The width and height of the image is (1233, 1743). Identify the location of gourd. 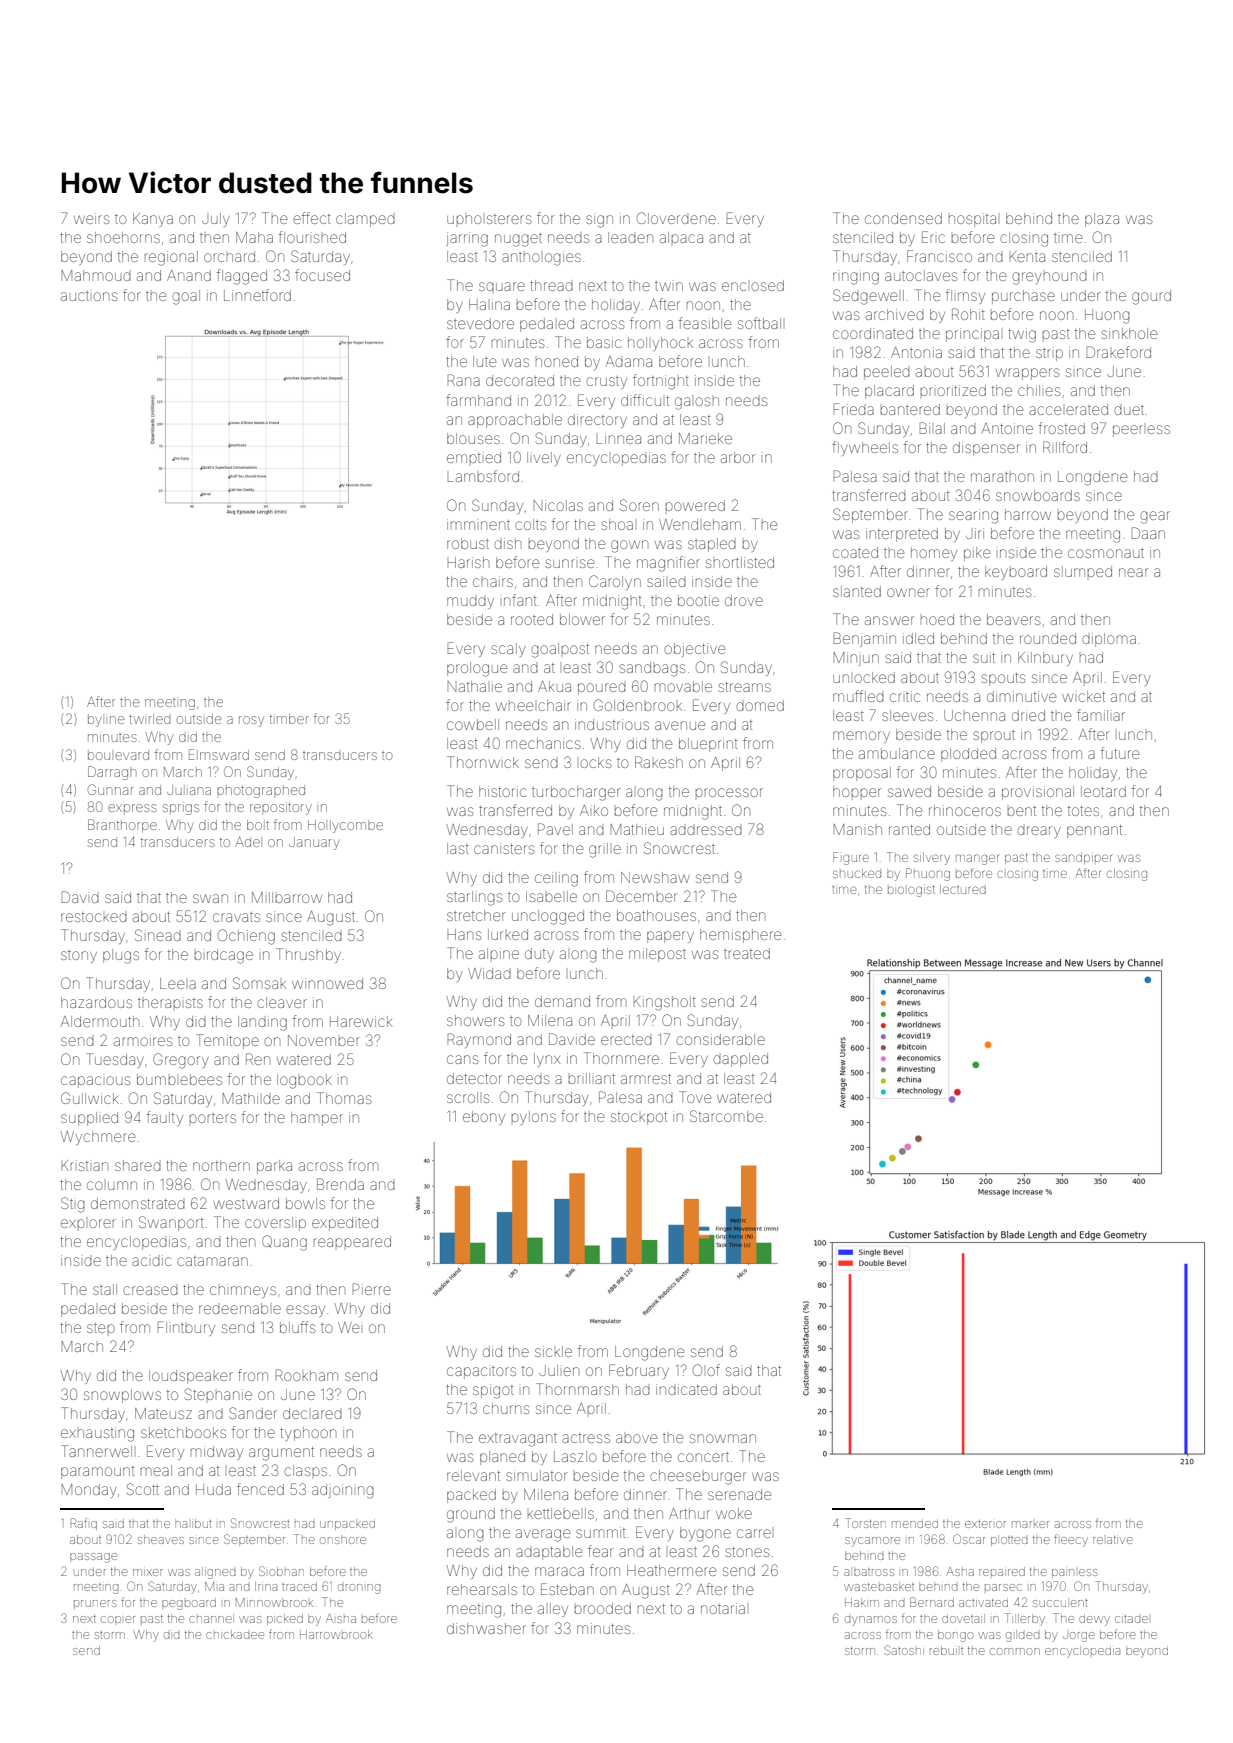
(1151, 297).
